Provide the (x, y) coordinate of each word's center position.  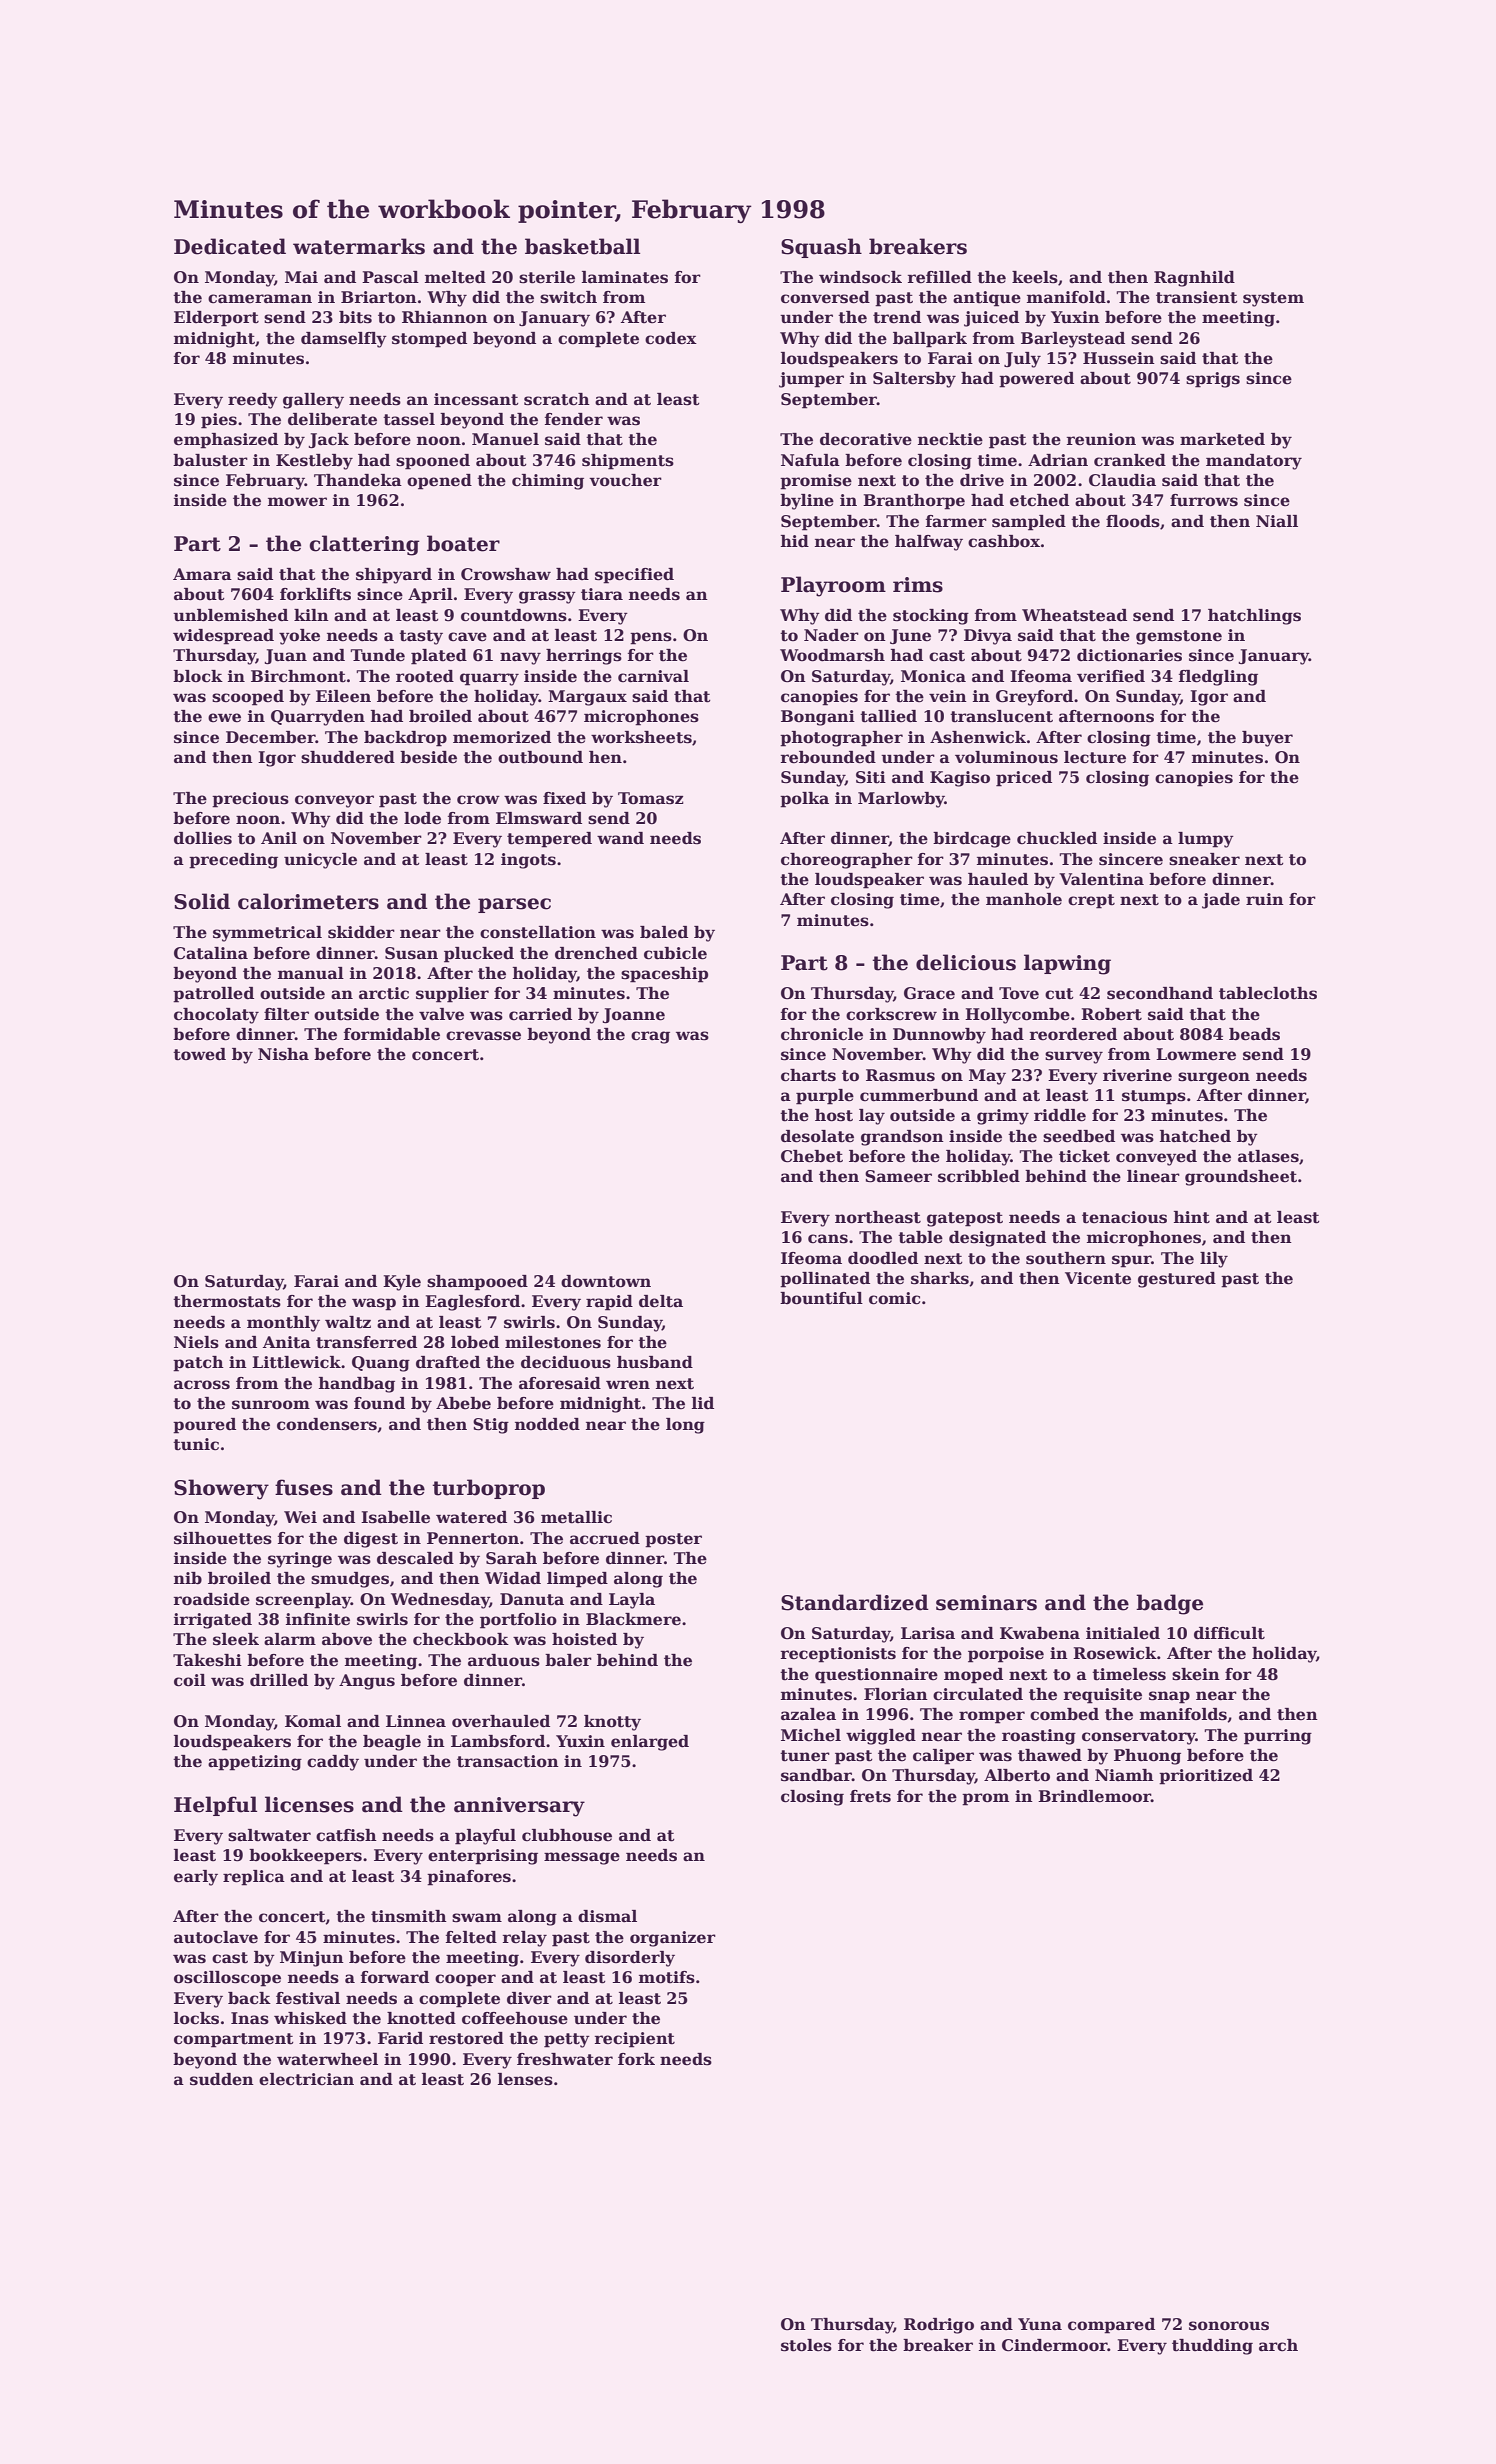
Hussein (1119, 358)
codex (671, 338)
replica (254, 1878)
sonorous (1229, 2326)
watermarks (359, 246)
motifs (667, 1977)
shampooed (477, 1283)
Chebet (812, 1156)
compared (1111, 2326)
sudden (222, 2079)
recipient (635, 2040)
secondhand (1160, 993)
